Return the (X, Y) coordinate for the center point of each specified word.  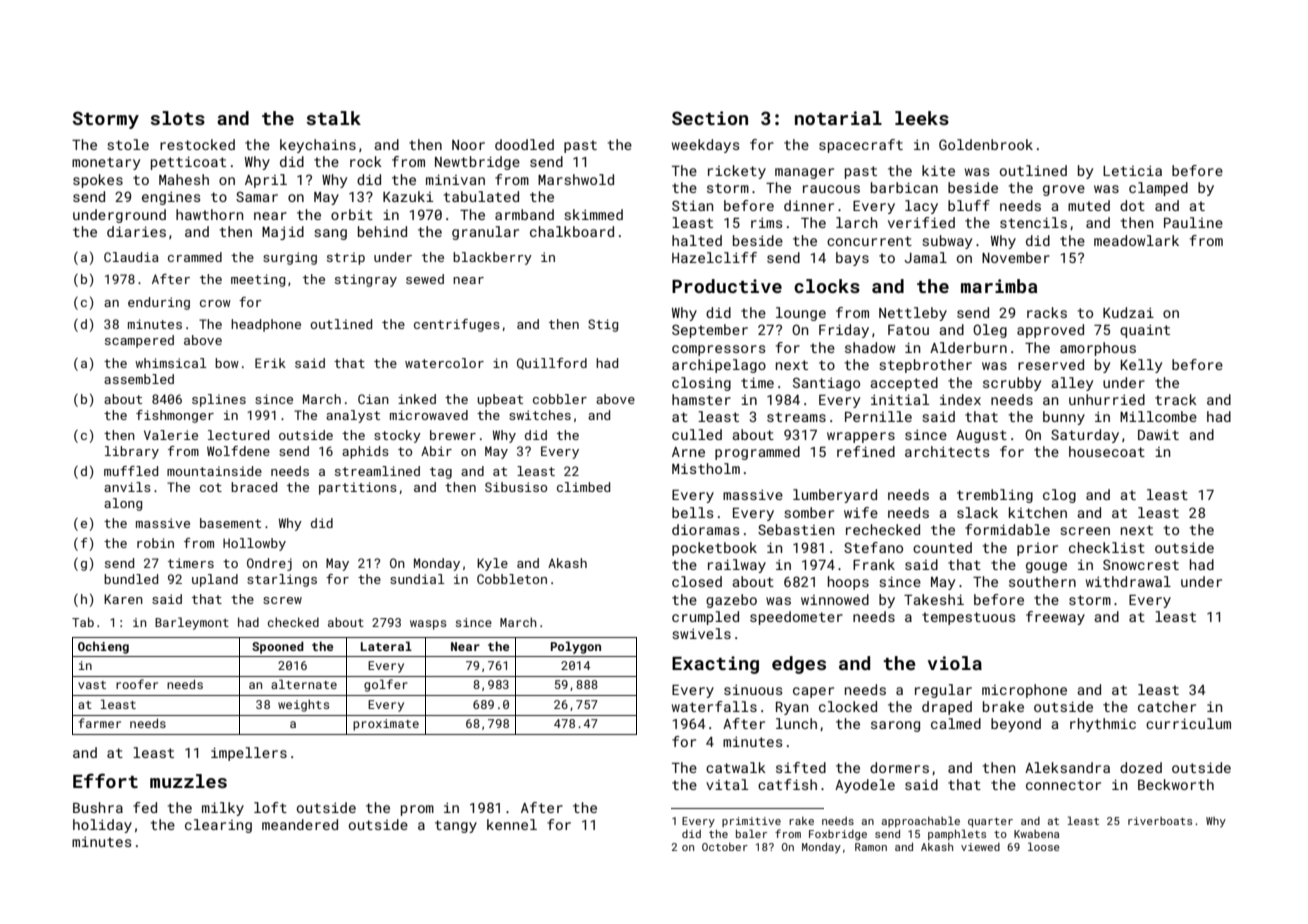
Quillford (552, 363)
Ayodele (865, 786)
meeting (258, 280)
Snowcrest (1141, 564)
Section (710, 118)
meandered (300, 824)
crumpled (705, 618)
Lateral (386, 646)
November (1016, 257)
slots (178, 118)
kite (938, 170)
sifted (801, 767)
